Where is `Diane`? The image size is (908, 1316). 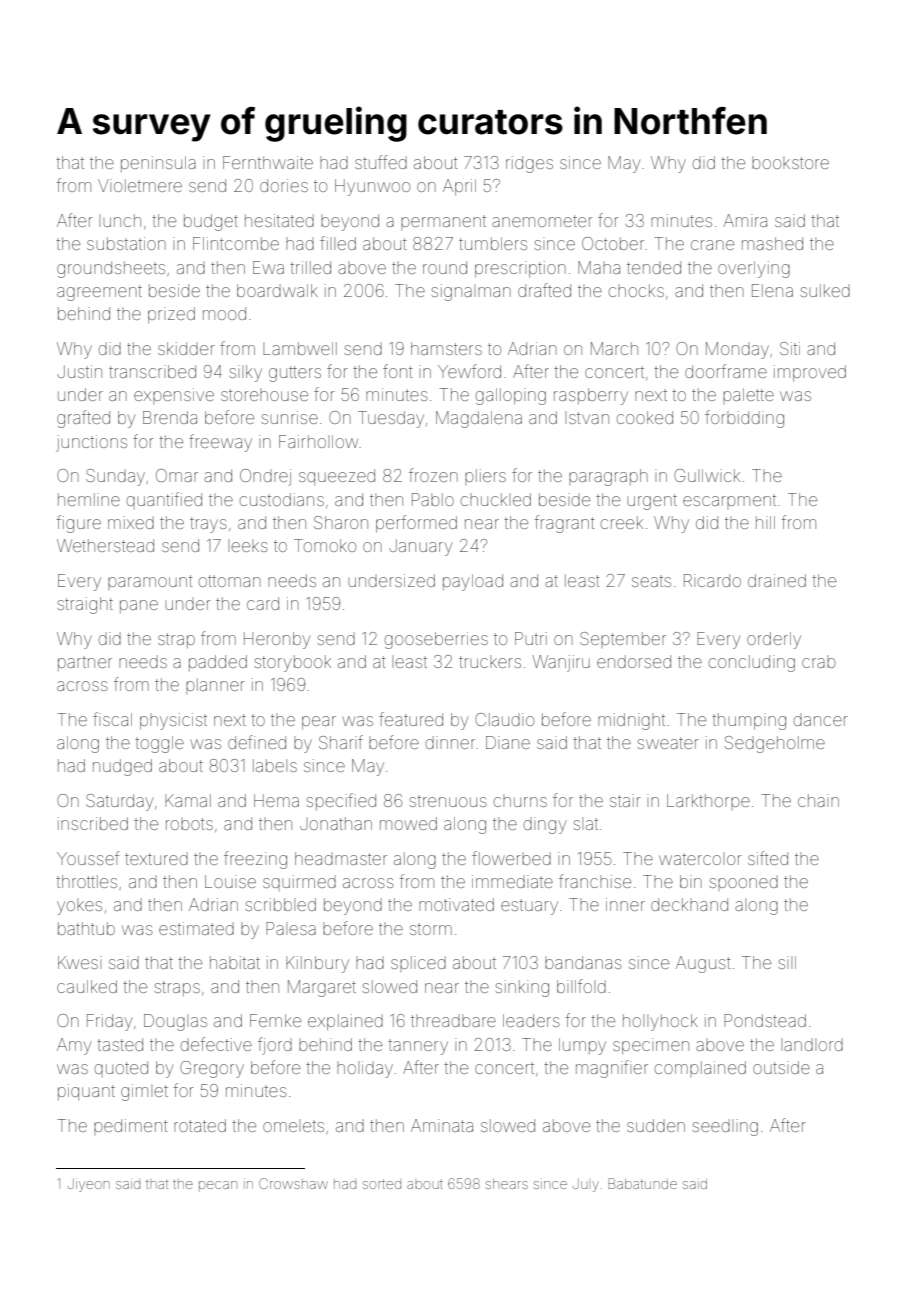 Diane is located at coordinates (508, 742).
